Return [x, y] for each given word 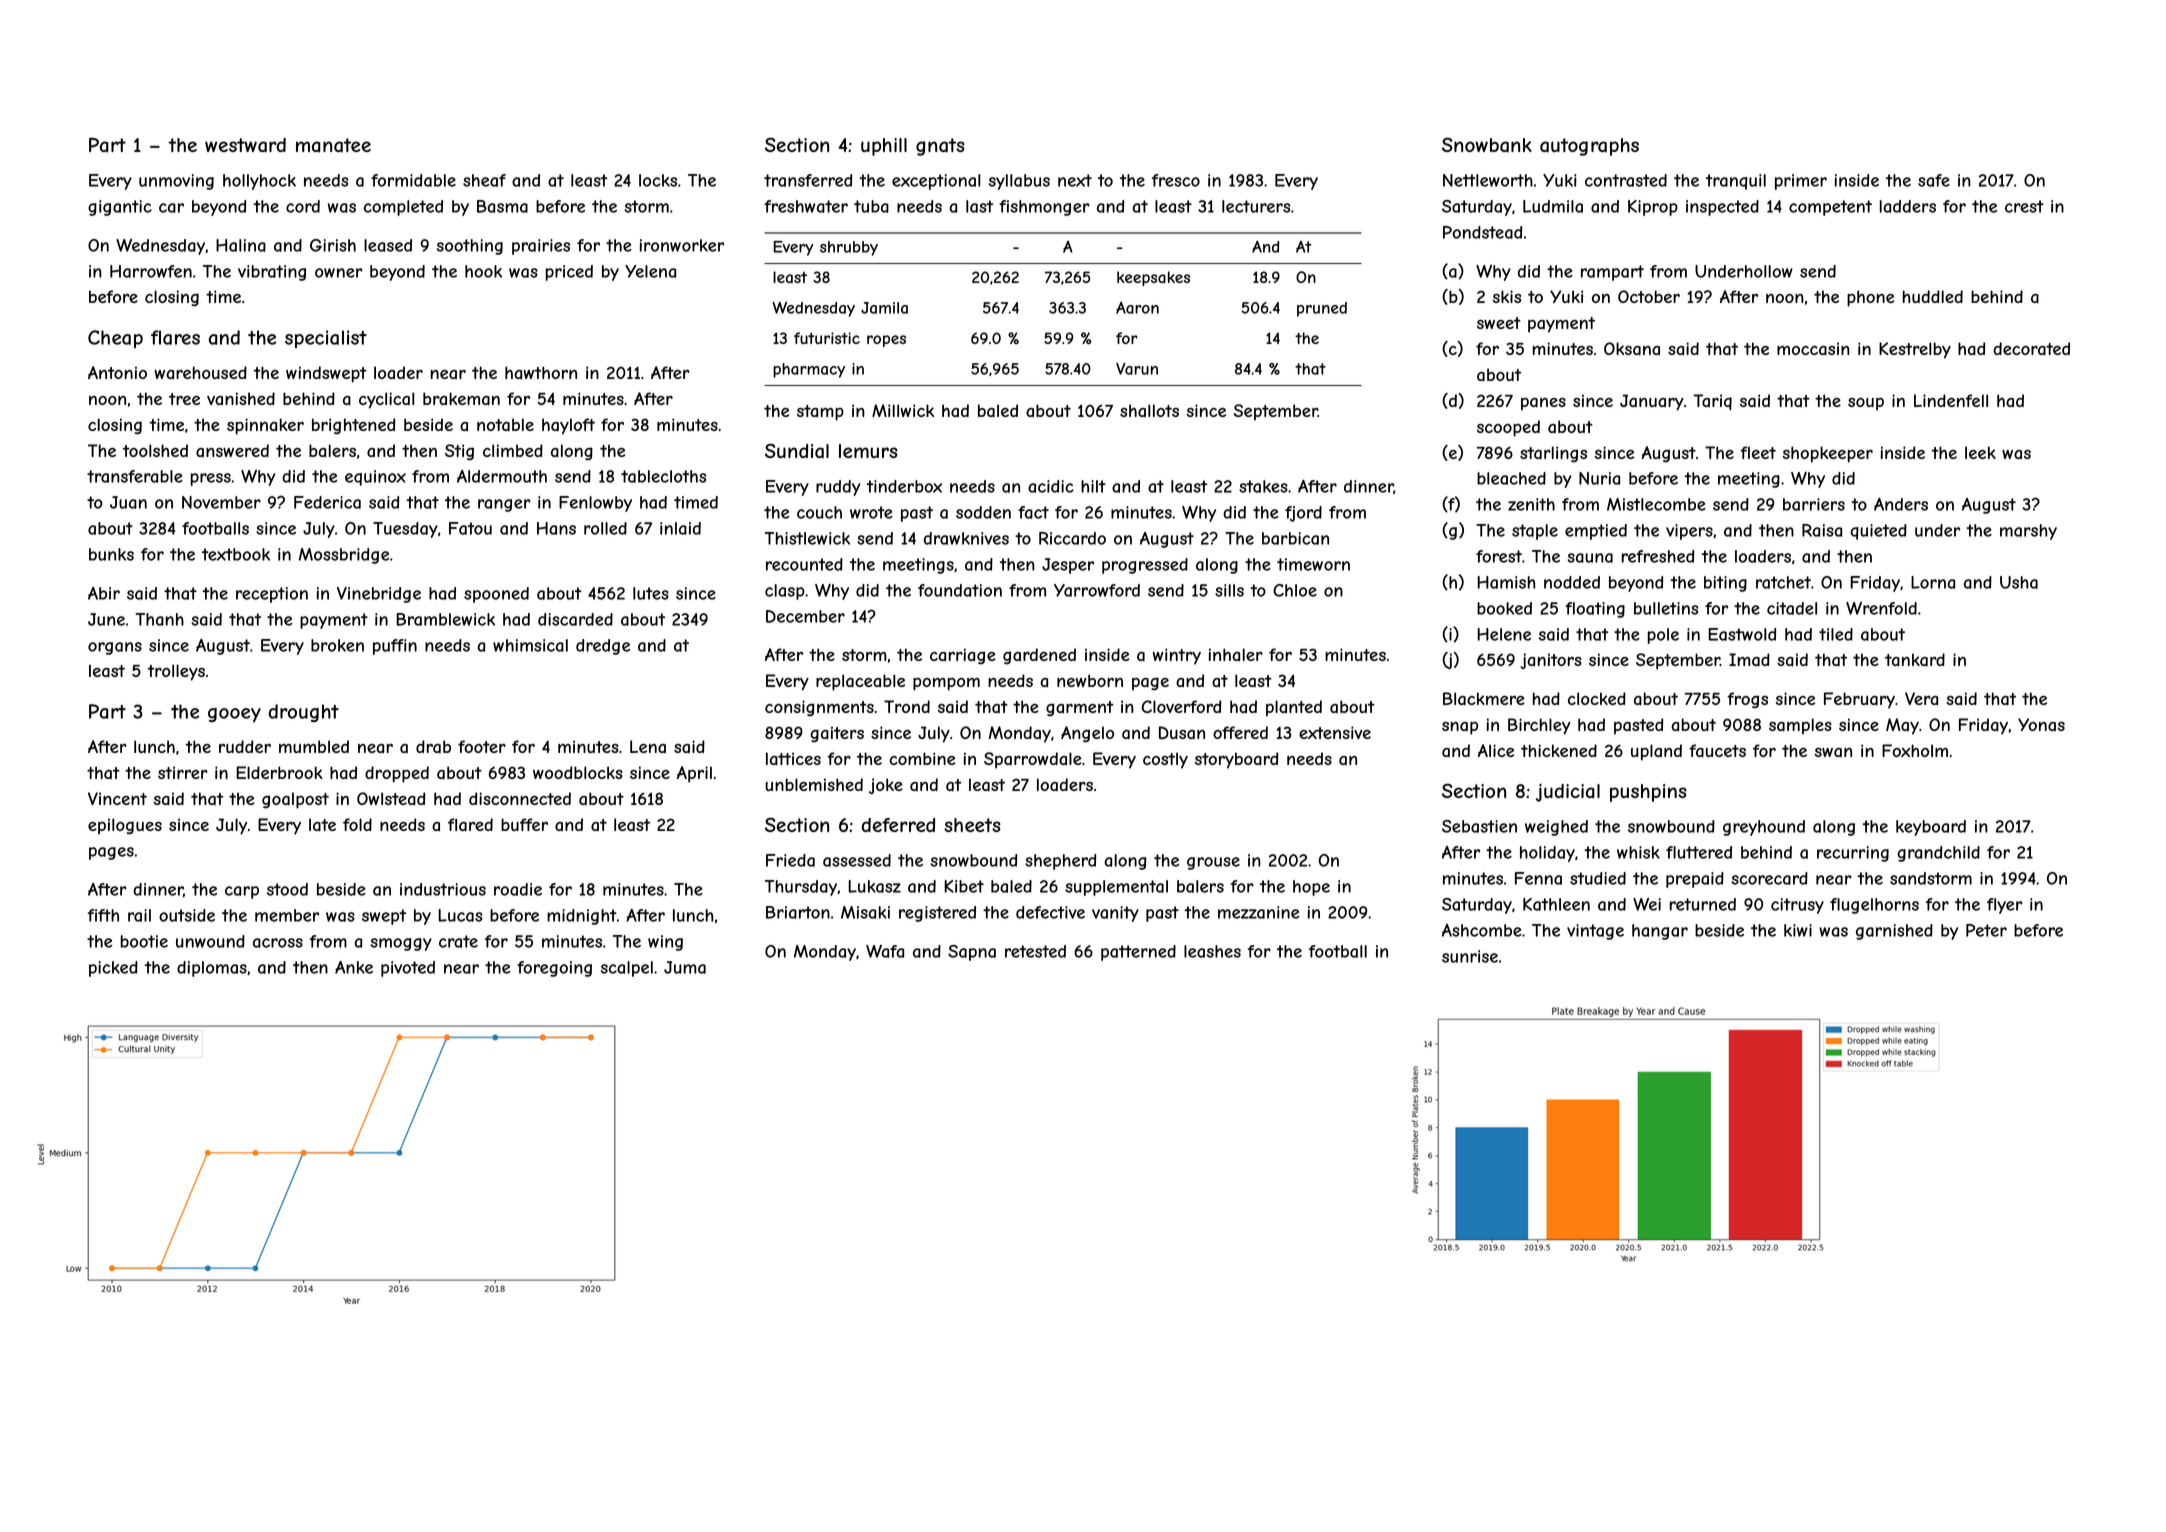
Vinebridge [379, 595]
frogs [1747, 700]
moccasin [1813, 349]
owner [339, 273]
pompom [946, 684]
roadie [518, 889]
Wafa [885, 951]
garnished [1894, 932]
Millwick [903, 410]
